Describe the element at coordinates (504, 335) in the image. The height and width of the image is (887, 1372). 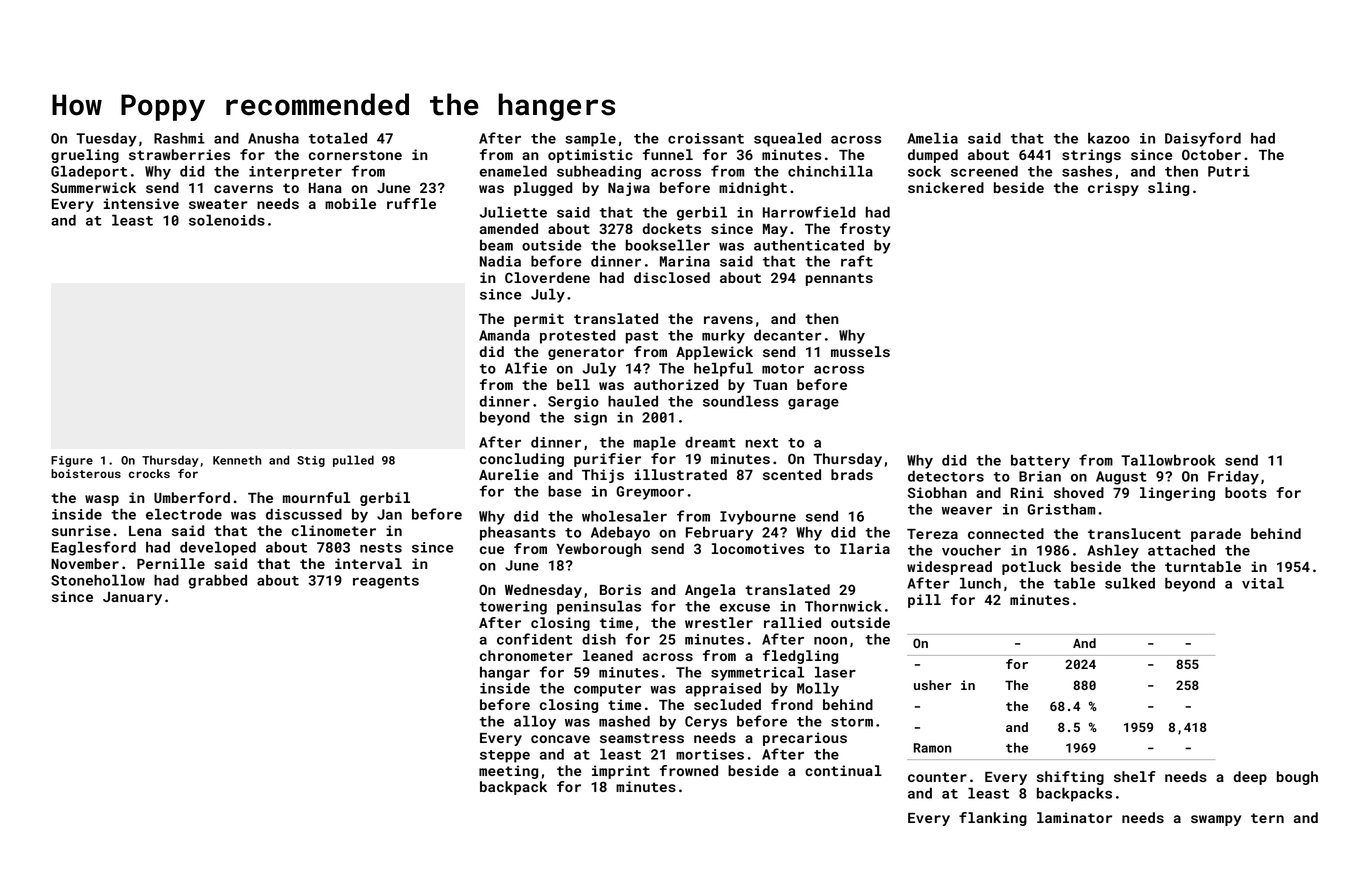
I see `Amanda` at that location.
